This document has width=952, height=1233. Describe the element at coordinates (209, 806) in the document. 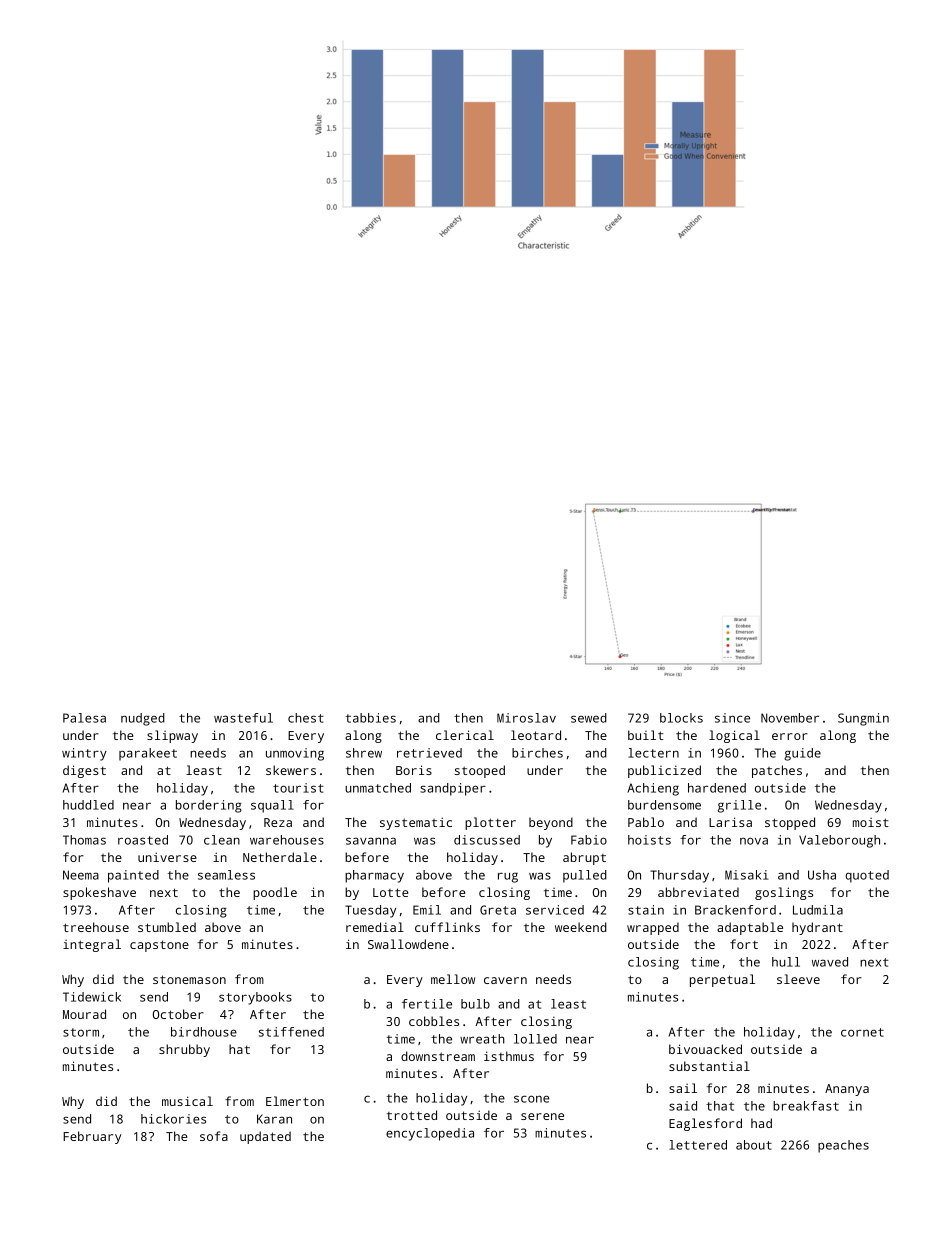

I see `bordering` at that location.
